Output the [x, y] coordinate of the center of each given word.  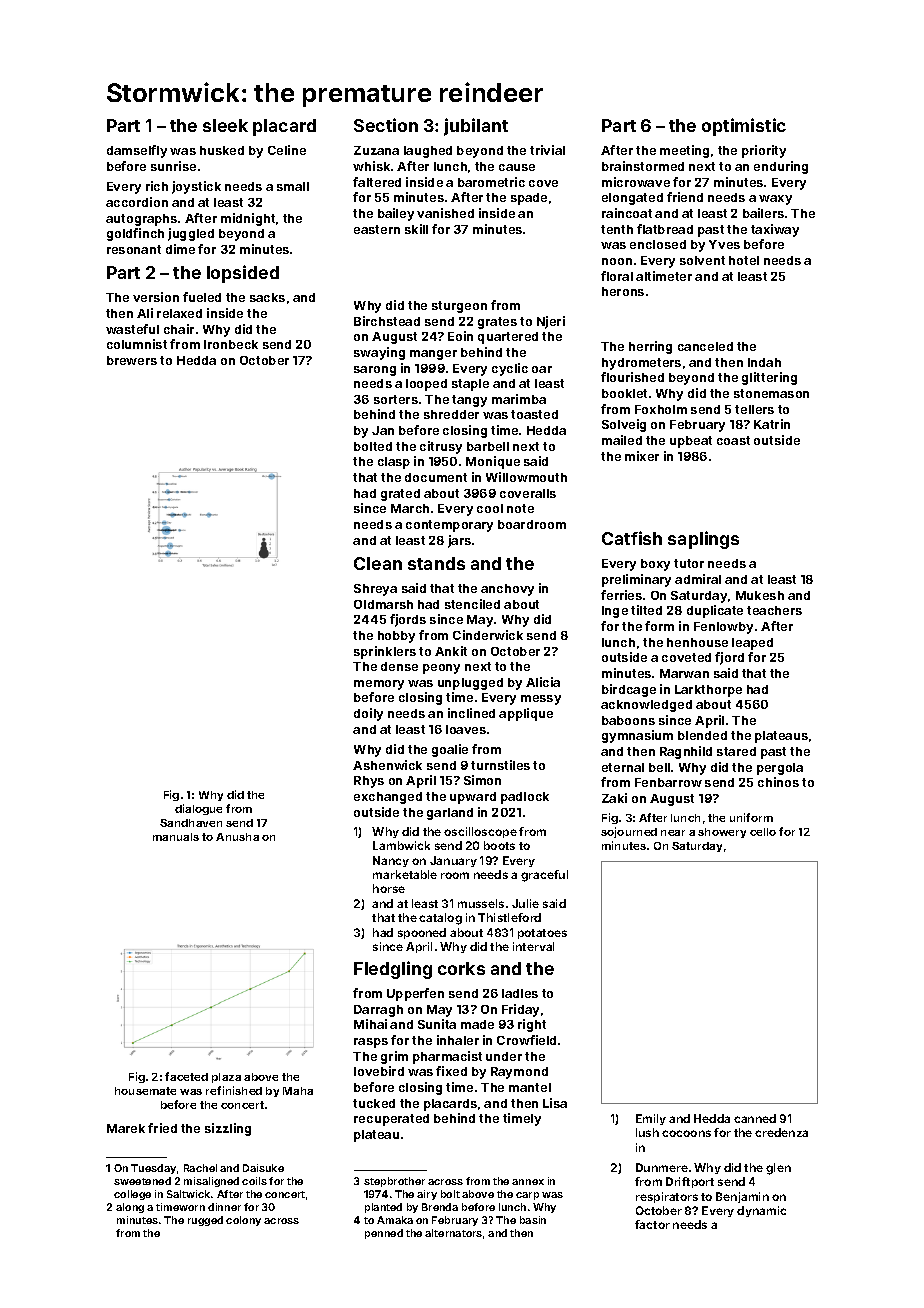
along [130, 1208]
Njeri [551, 322]
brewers [132, 360]
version [156, 297]
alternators [453, 1233]
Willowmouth [526, 477]
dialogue [198, 809]
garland [450, 814]
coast [733, 440]
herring [650, 347]
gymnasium [637, 736]
